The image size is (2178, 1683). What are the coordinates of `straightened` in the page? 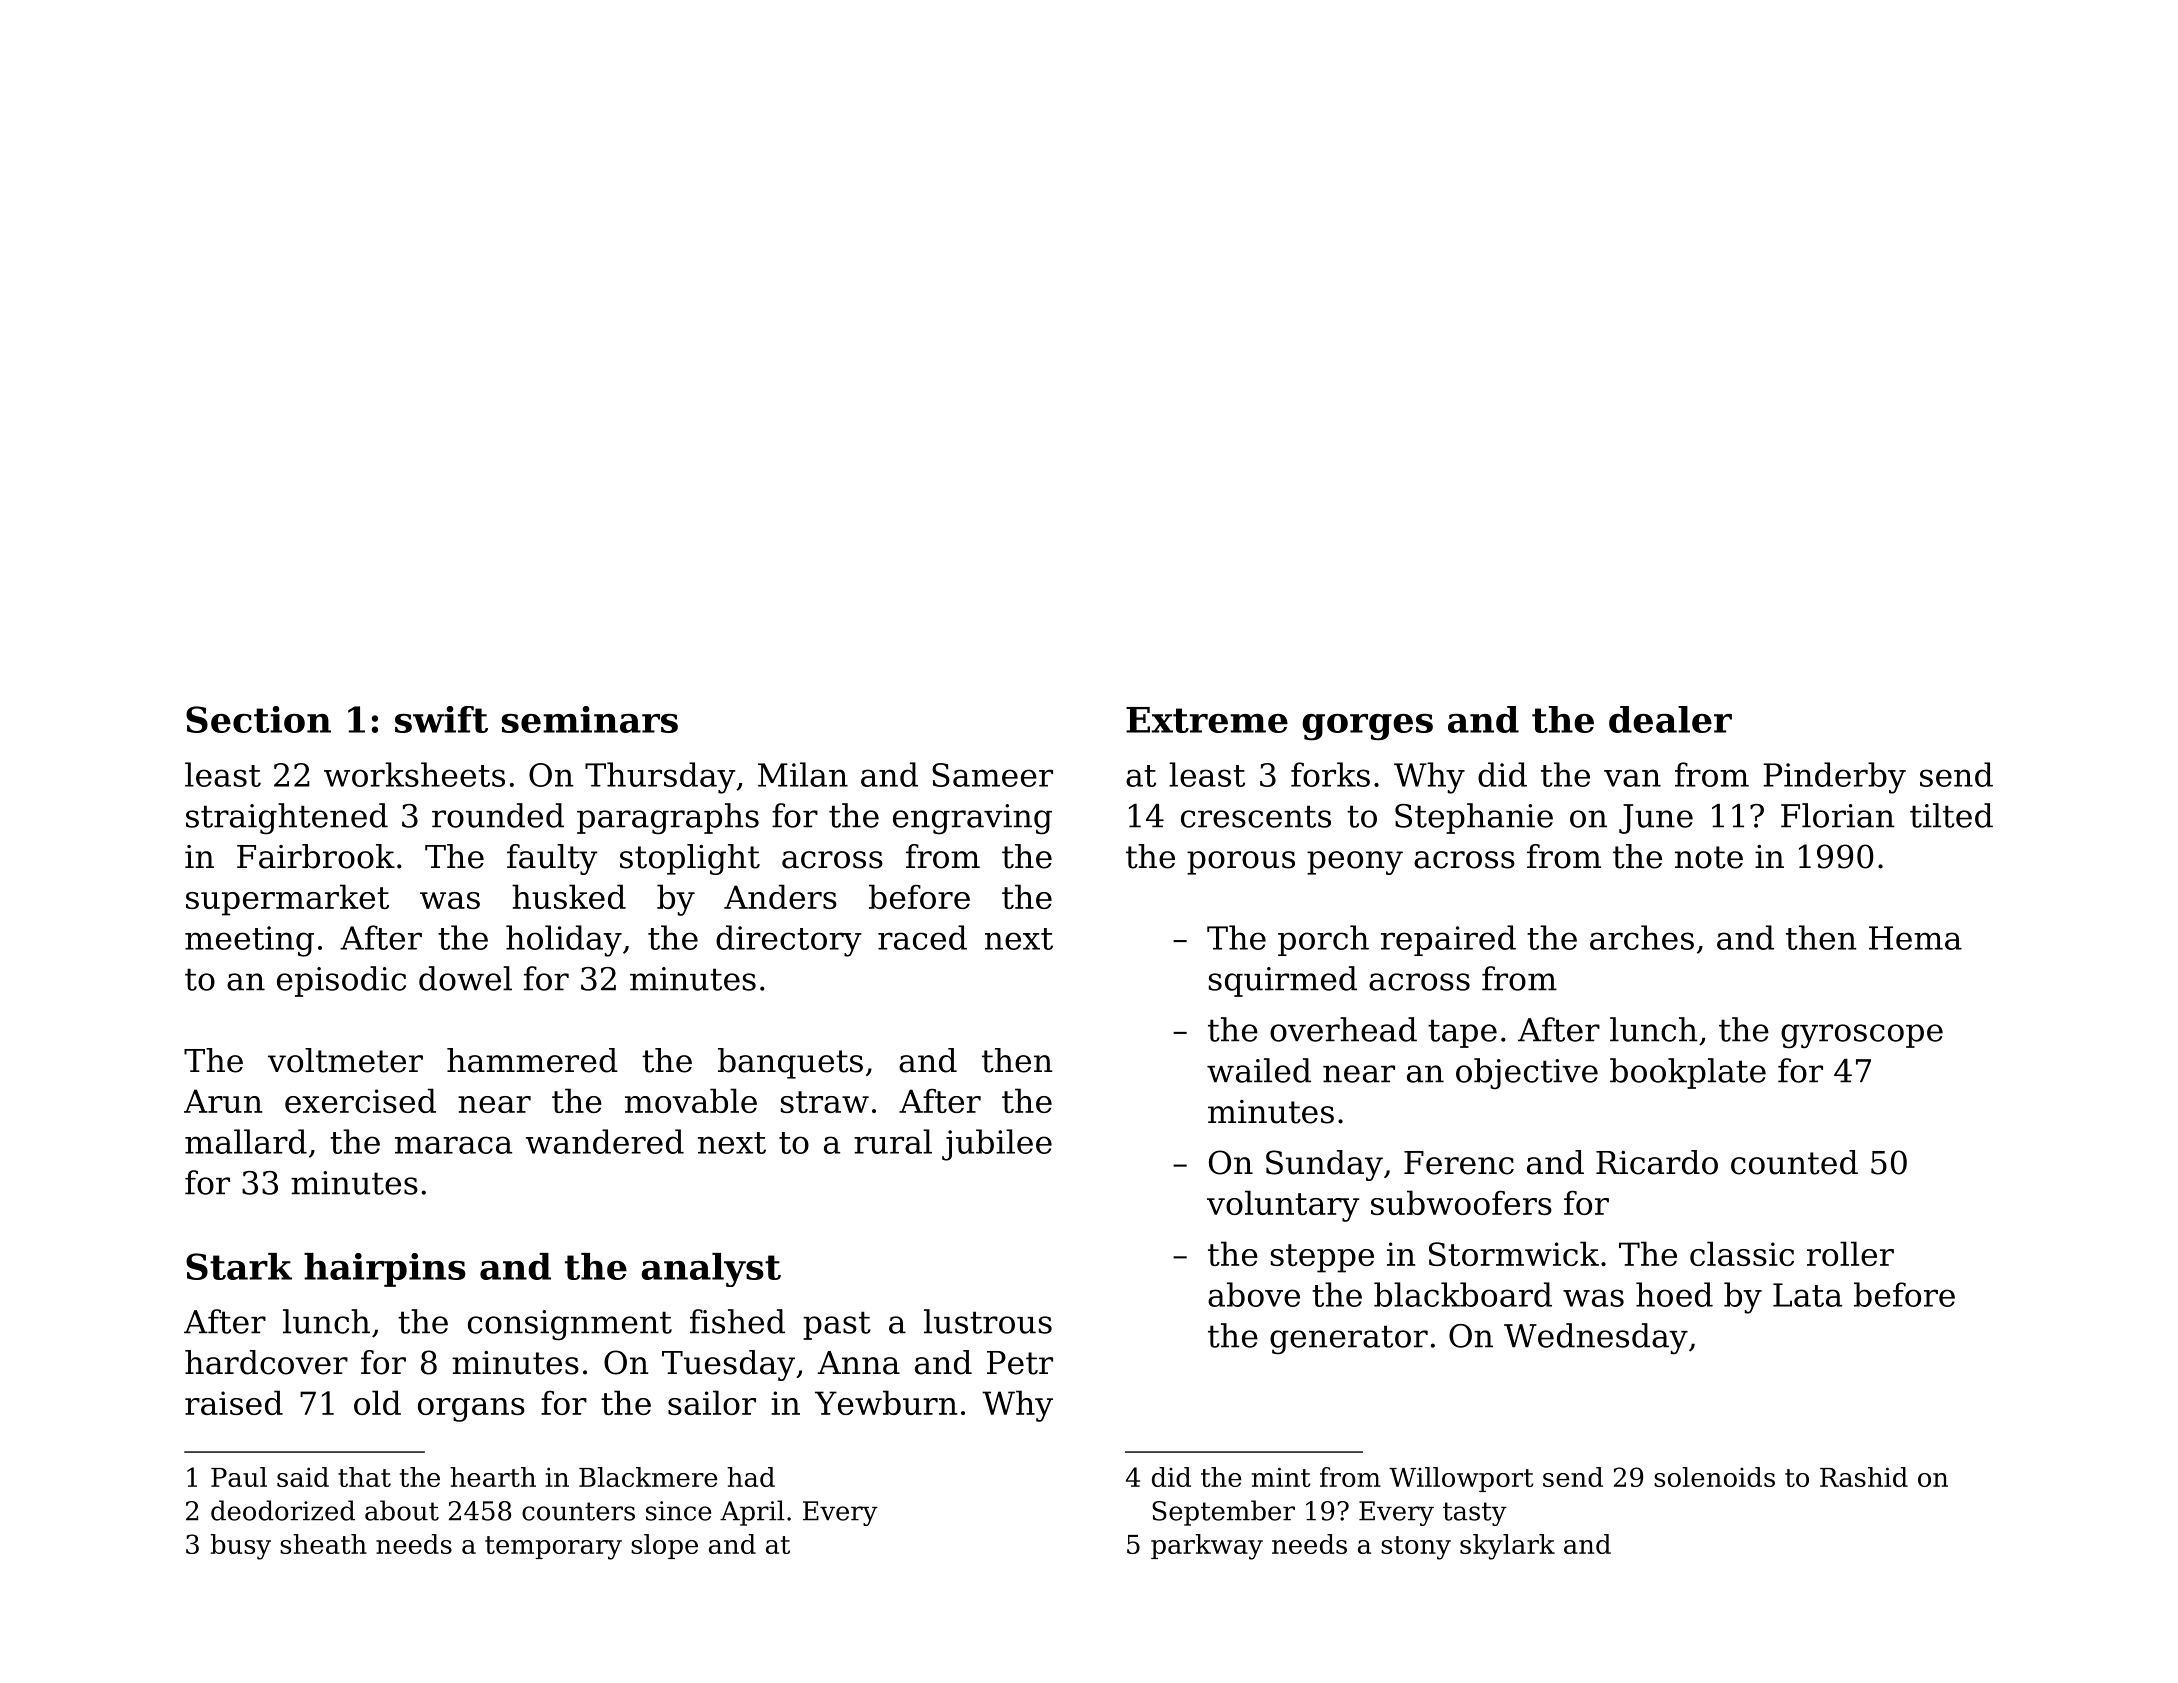 It's located at (287, 819).
